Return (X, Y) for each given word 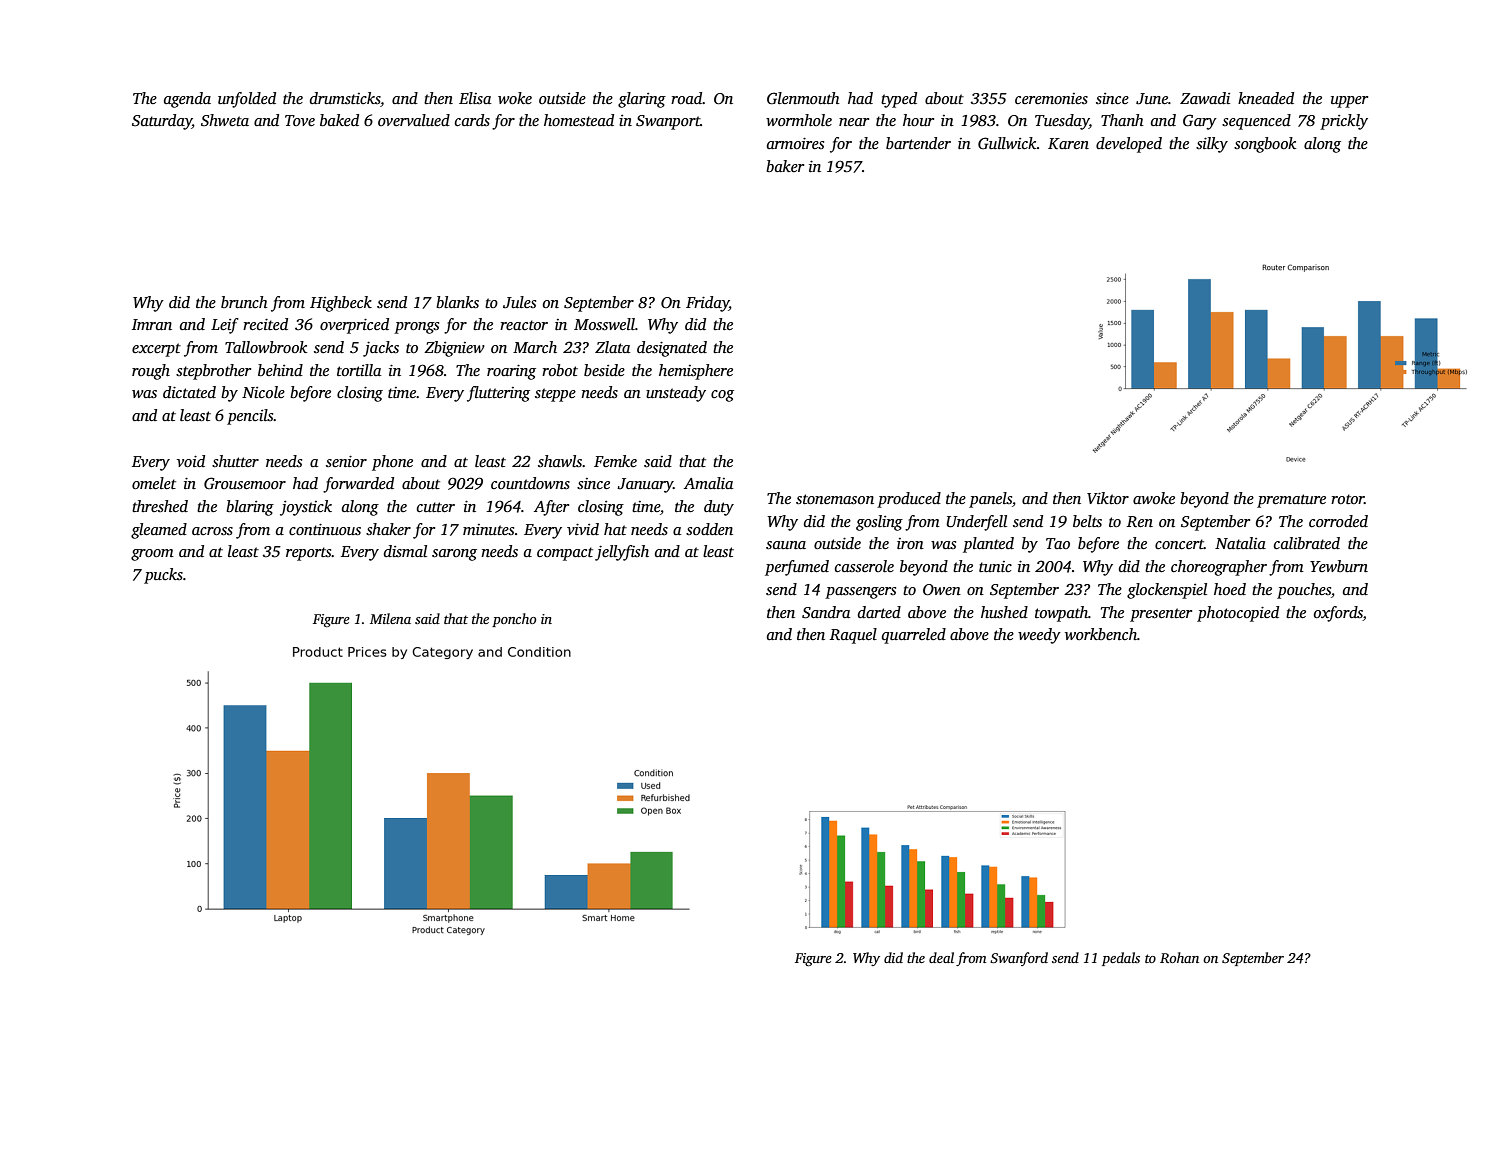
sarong (454, 555)
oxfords (1338, 614)
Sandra (826, 612)
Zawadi (1205, 98)
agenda (187, 100)
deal (941, 957)
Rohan (1179, 957)
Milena (390, 618)
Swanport (668, 122)
